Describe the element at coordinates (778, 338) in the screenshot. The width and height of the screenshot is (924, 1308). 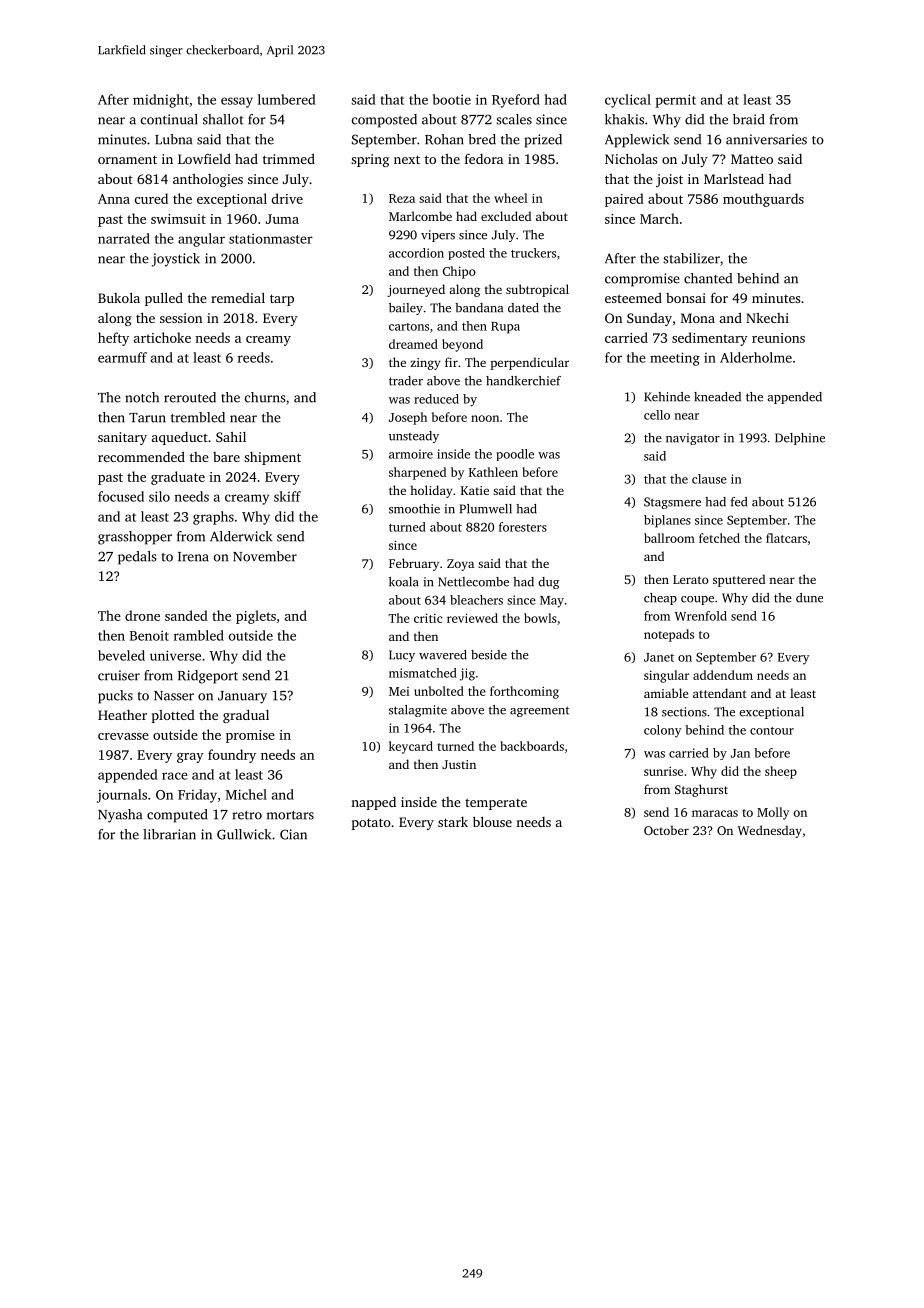
I see `reunions` at that location.
